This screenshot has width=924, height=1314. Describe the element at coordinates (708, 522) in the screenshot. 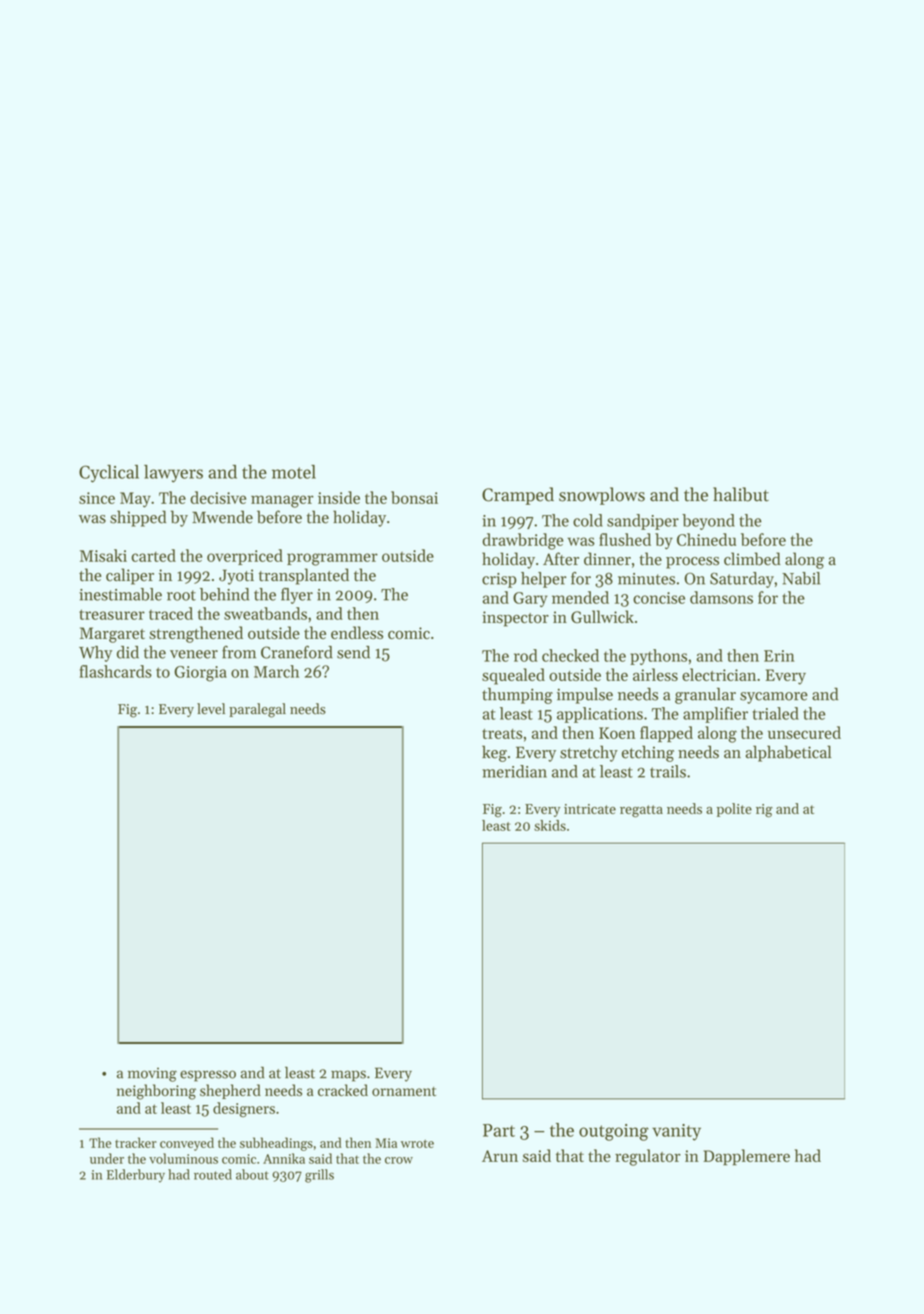

I see `beyond` at that location.
